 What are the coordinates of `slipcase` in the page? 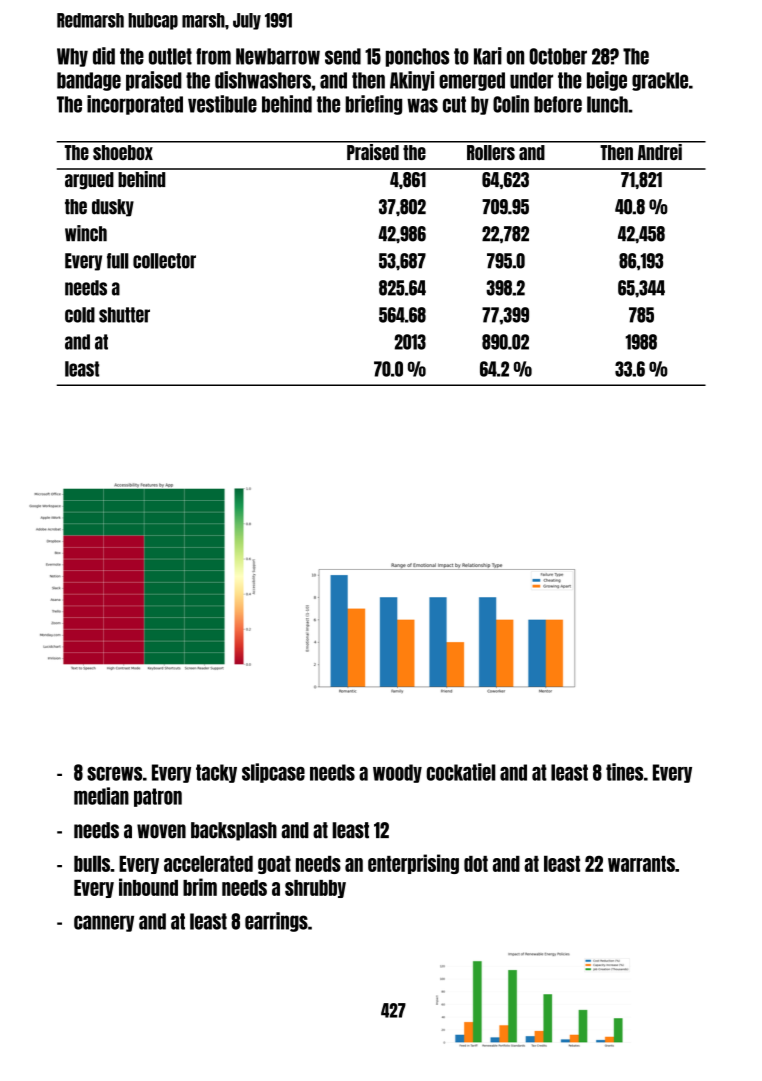 It's located at (273, 773).
